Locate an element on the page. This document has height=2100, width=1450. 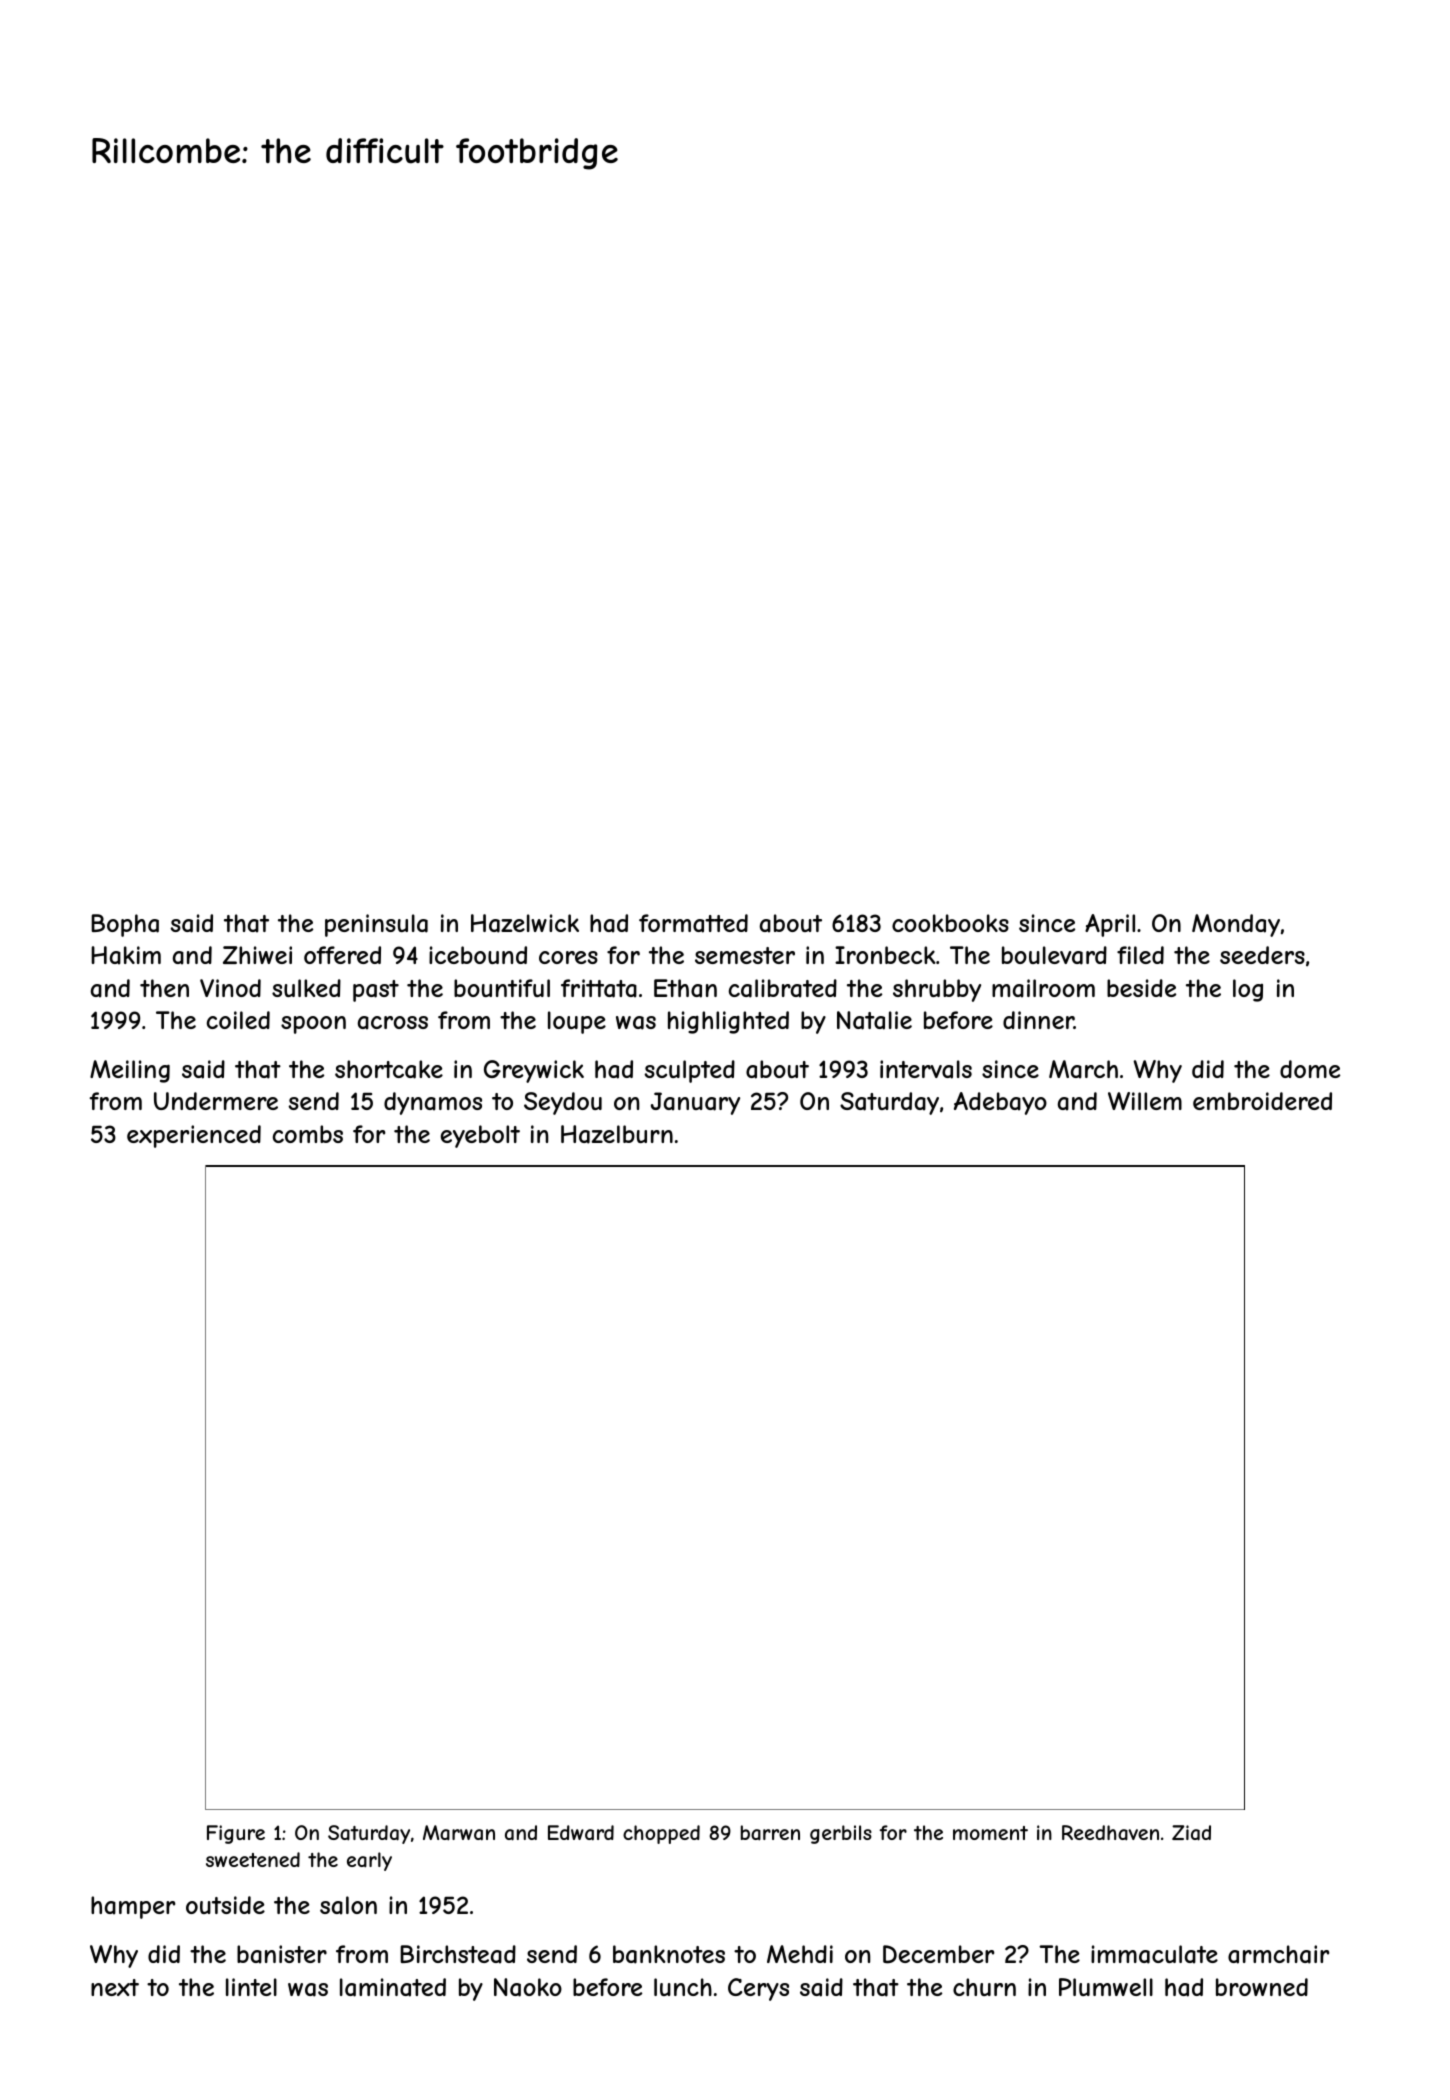
lintel is located at coordinates (251, 1987).
